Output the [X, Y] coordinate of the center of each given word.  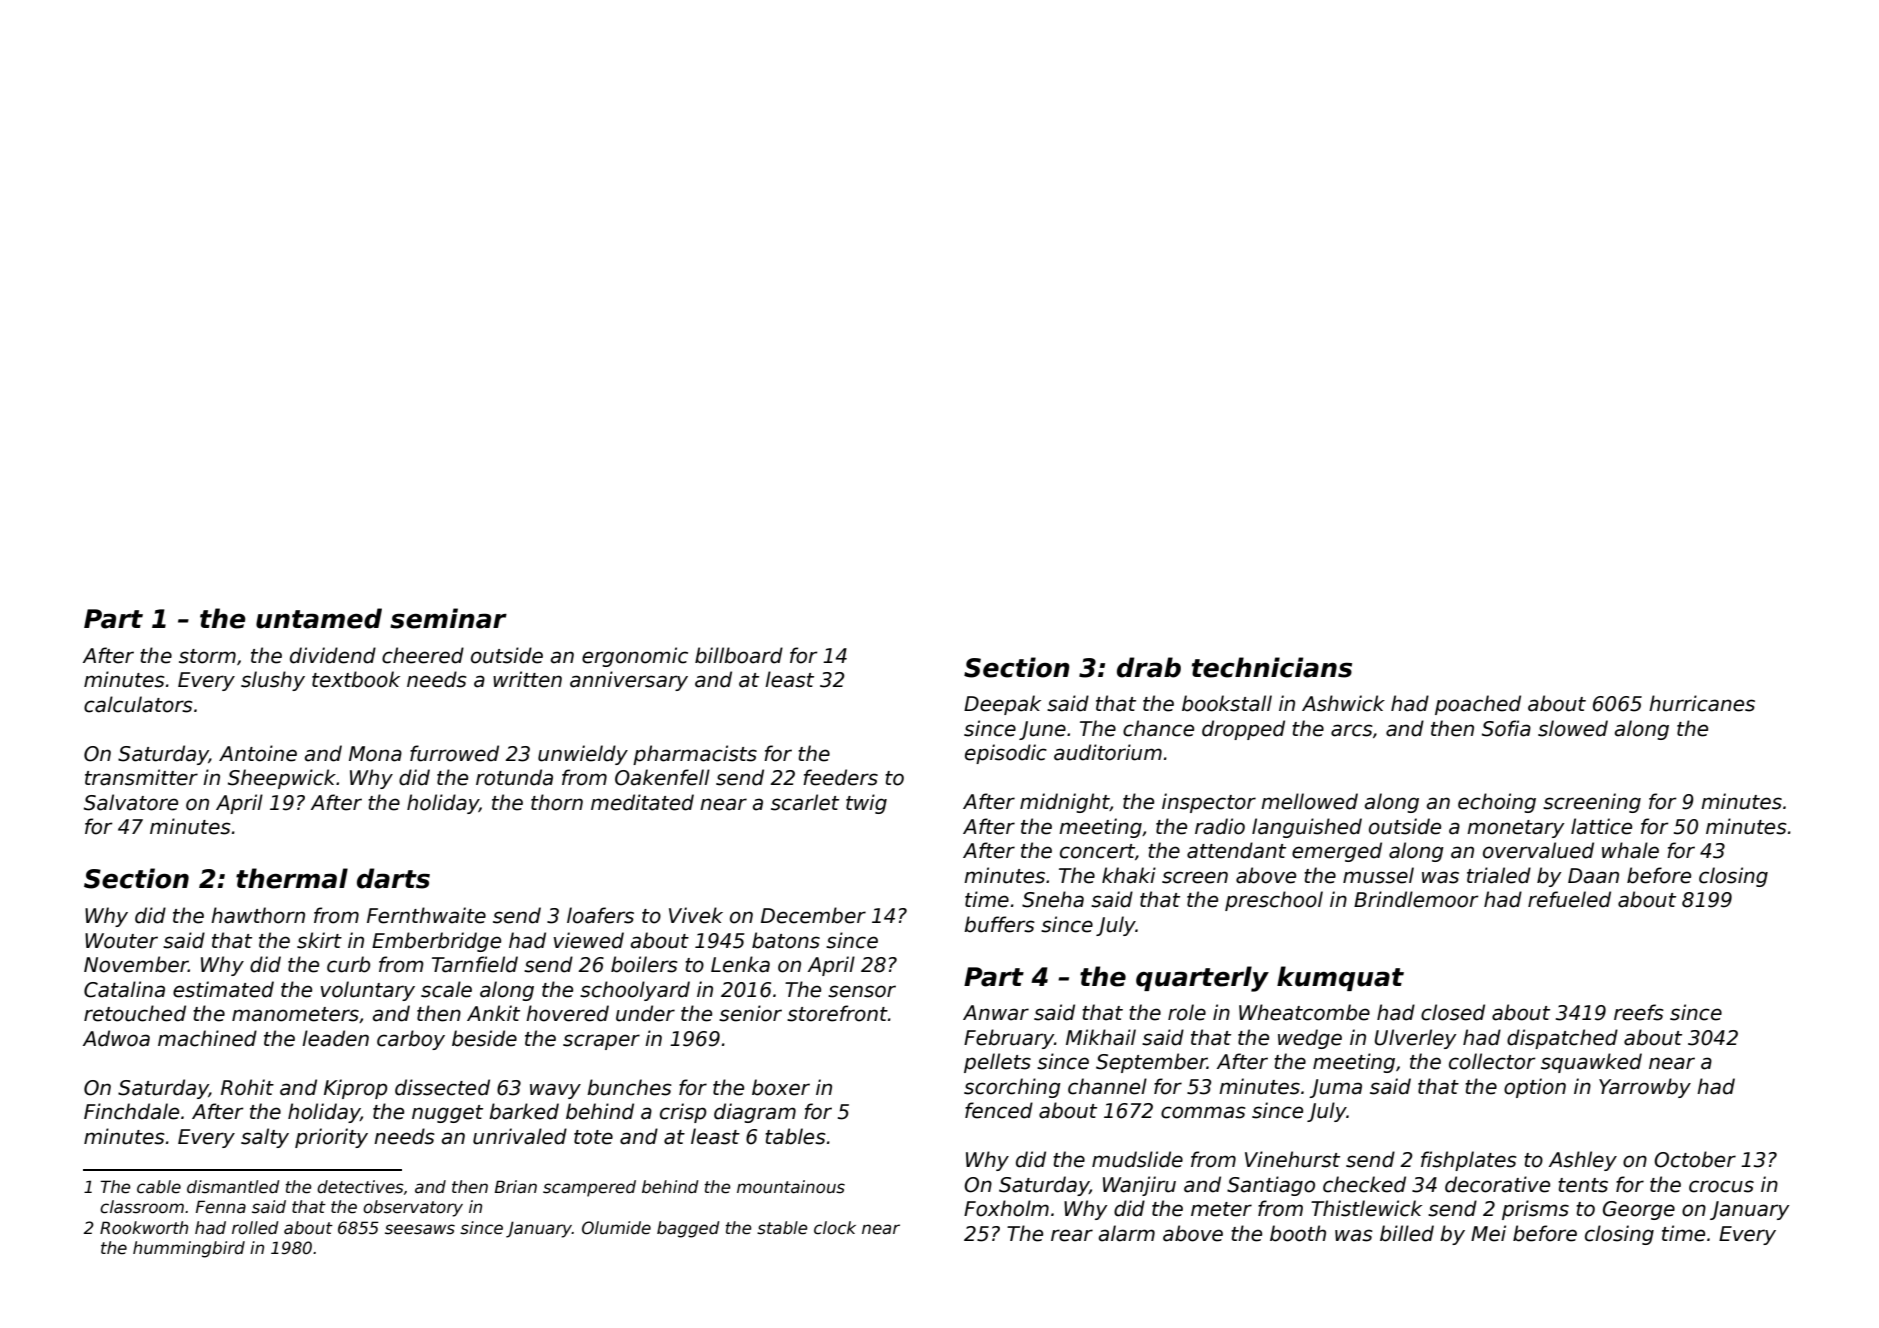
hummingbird [189, 1249]
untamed [319, 618]
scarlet [805, 802]
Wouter [121, 941]
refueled [1569, 899]
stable [782, 1228]
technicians [1272, 667]
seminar [448, 618]
